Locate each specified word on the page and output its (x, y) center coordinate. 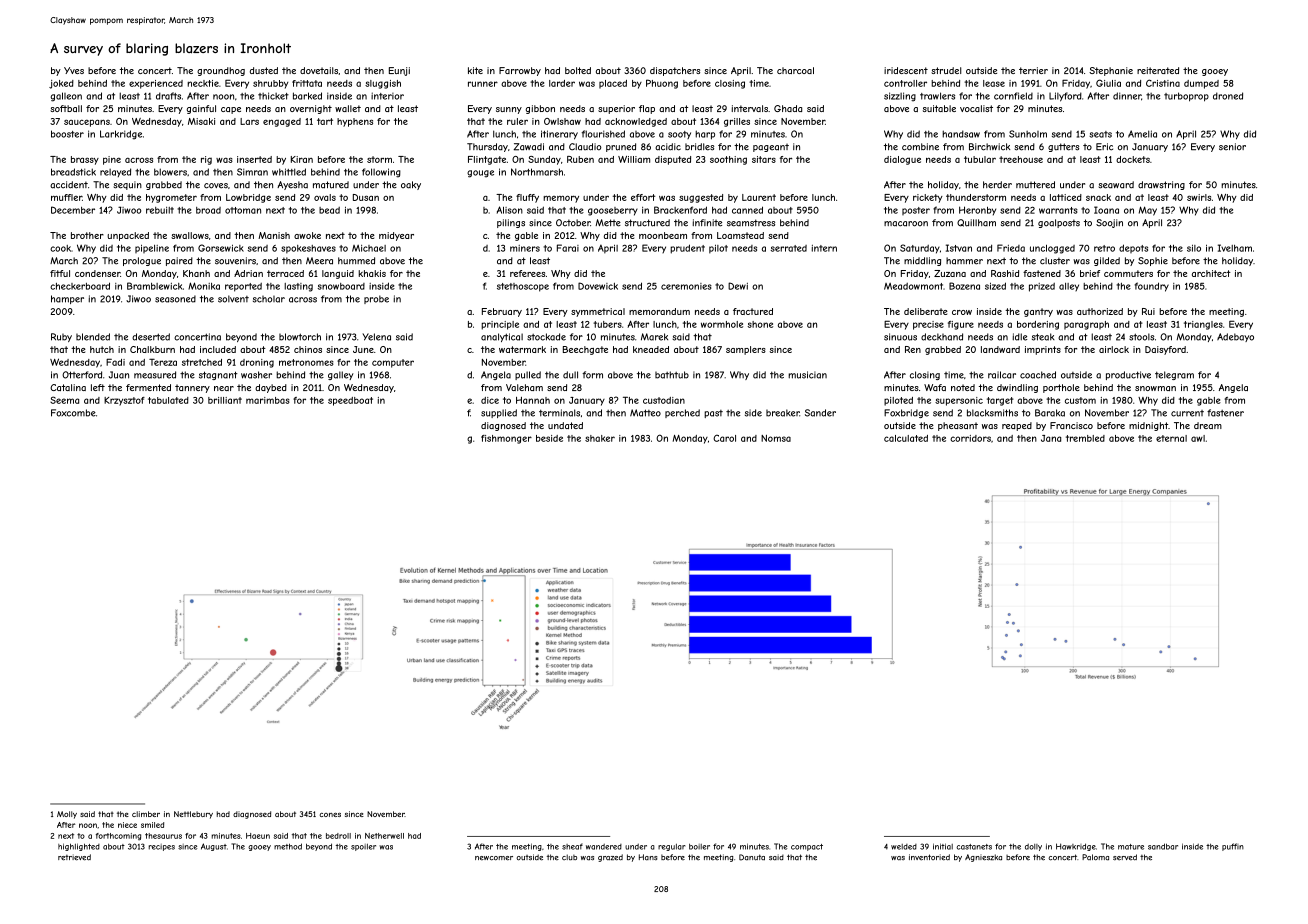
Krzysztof (124, 401)
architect (1211, 273)
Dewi (738, 286)
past (713, 414)
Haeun (258, 836)
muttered (1035, 185)
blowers (170, 172)
